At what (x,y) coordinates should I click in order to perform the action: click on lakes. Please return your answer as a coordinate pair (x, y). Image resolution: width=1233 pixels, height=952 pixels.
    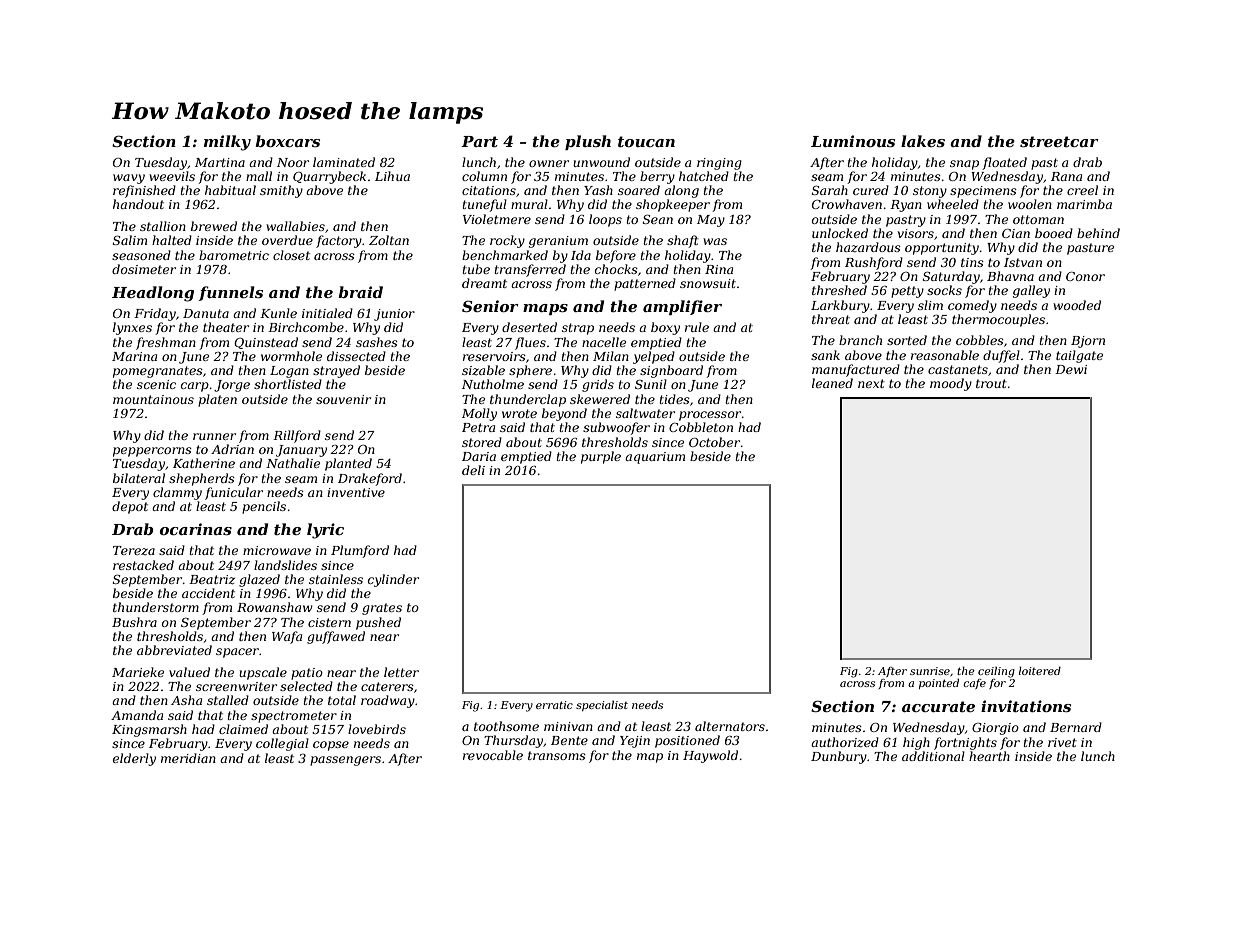
    Looking at the image, I should click on (923, 141).
